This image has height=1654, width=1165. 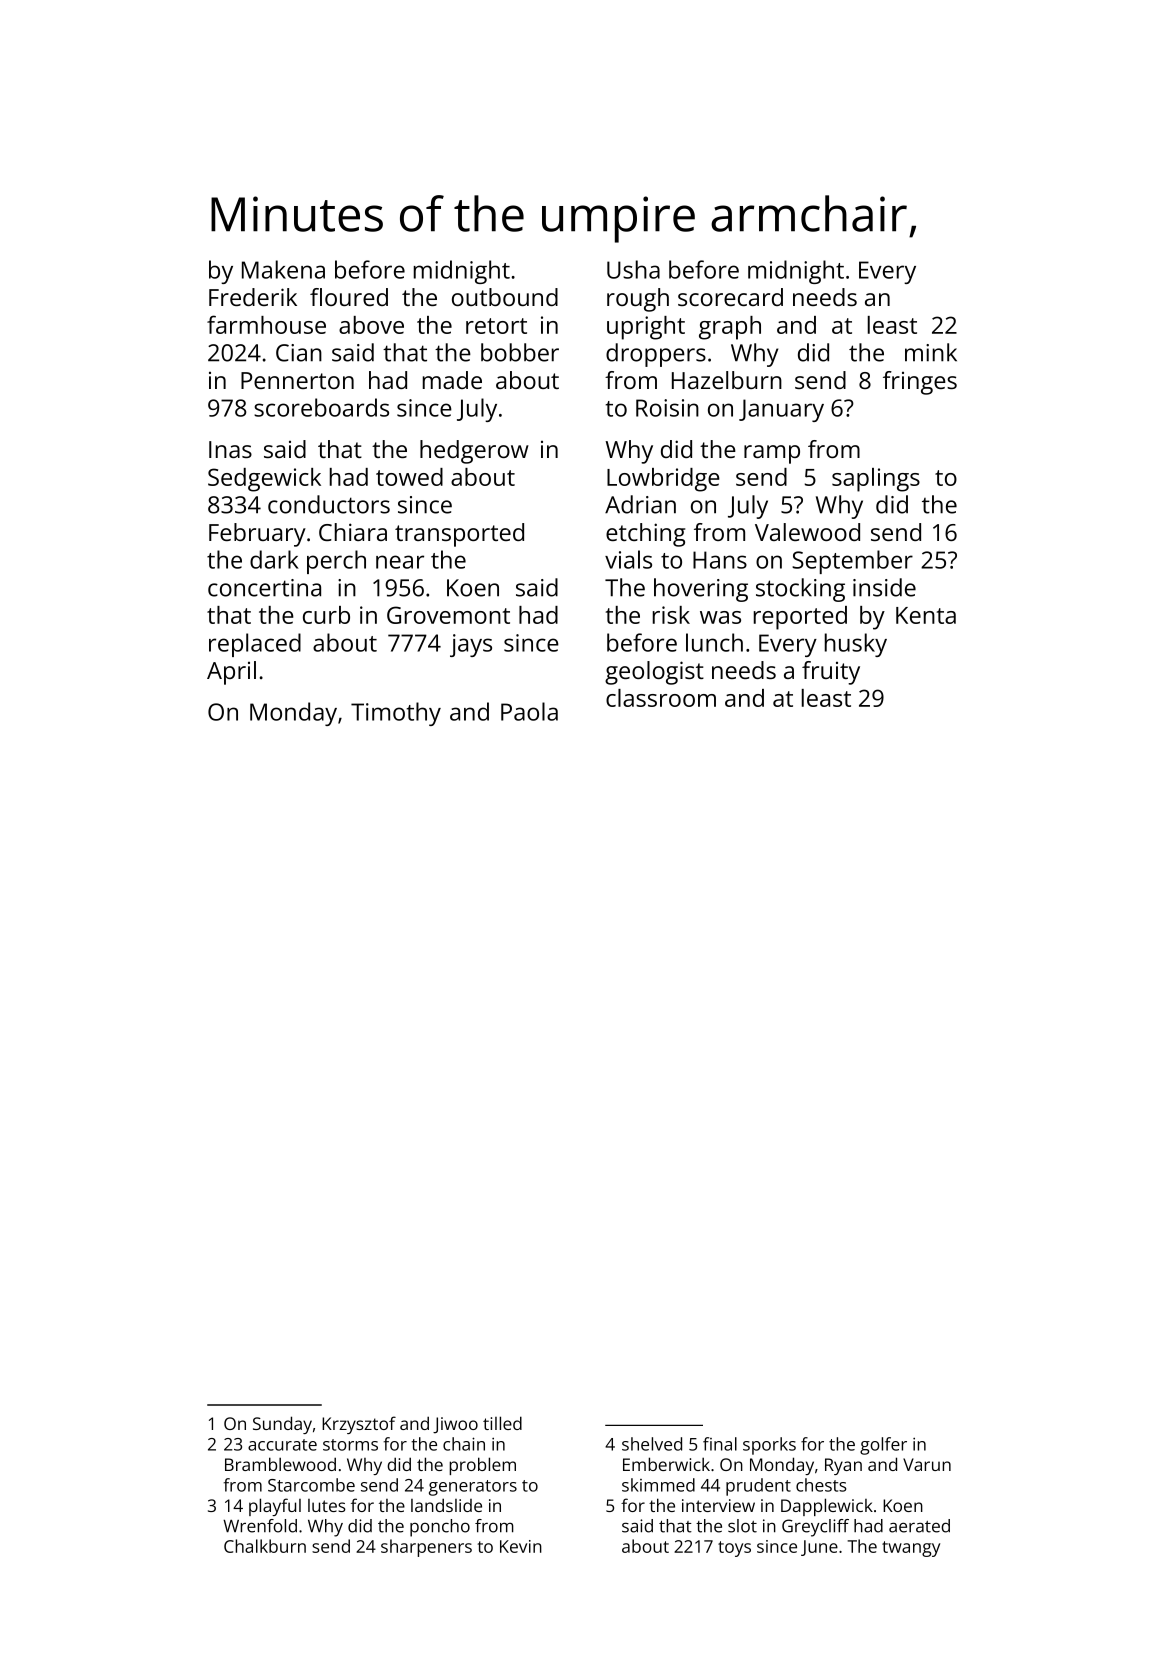 What do you see at coordinates (283, 269) in the image?
I see `Makena` at bounding box center [283, 269].
